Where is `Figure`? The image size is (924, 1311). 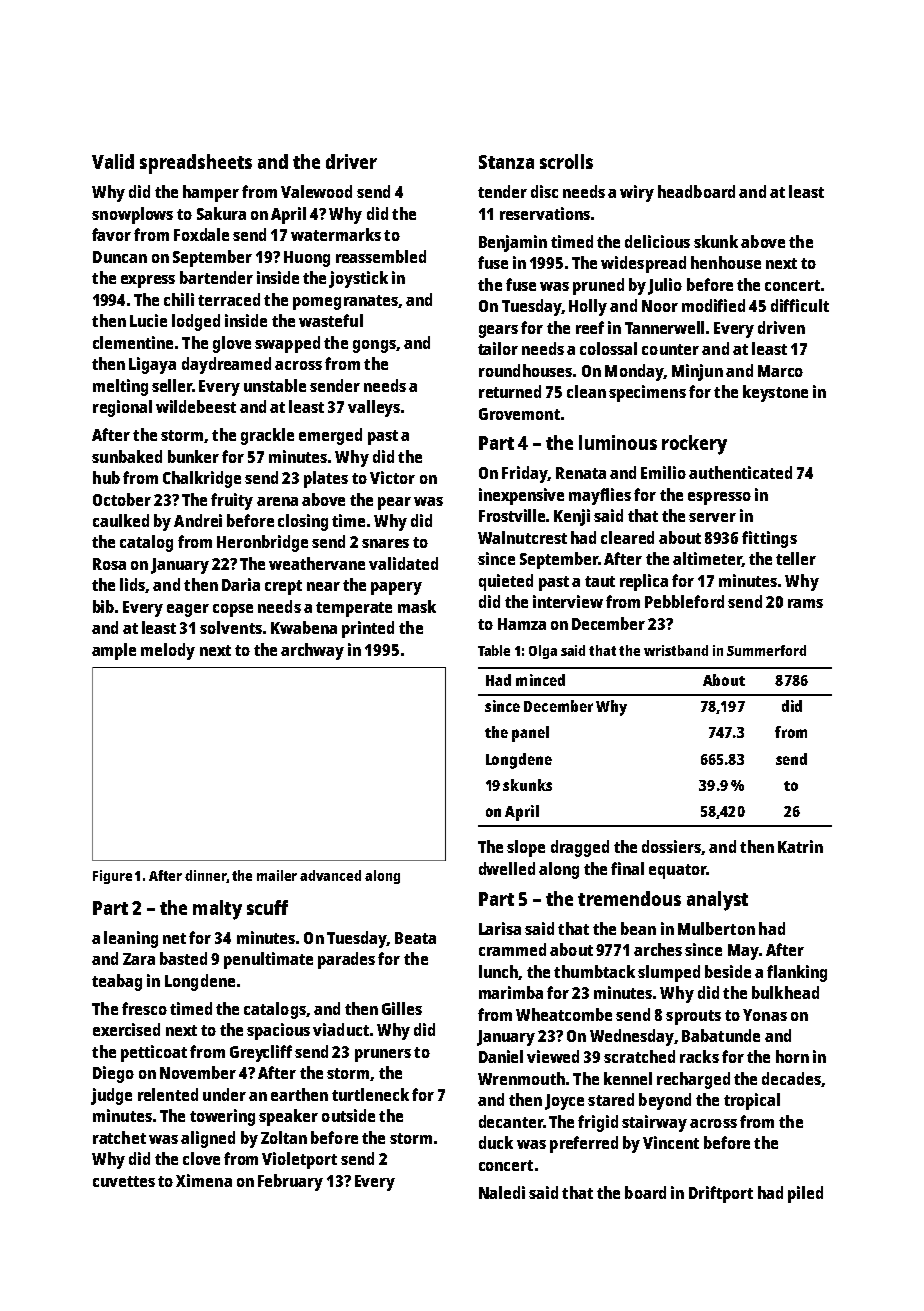
Figure is located at coordinates (112, 877).
